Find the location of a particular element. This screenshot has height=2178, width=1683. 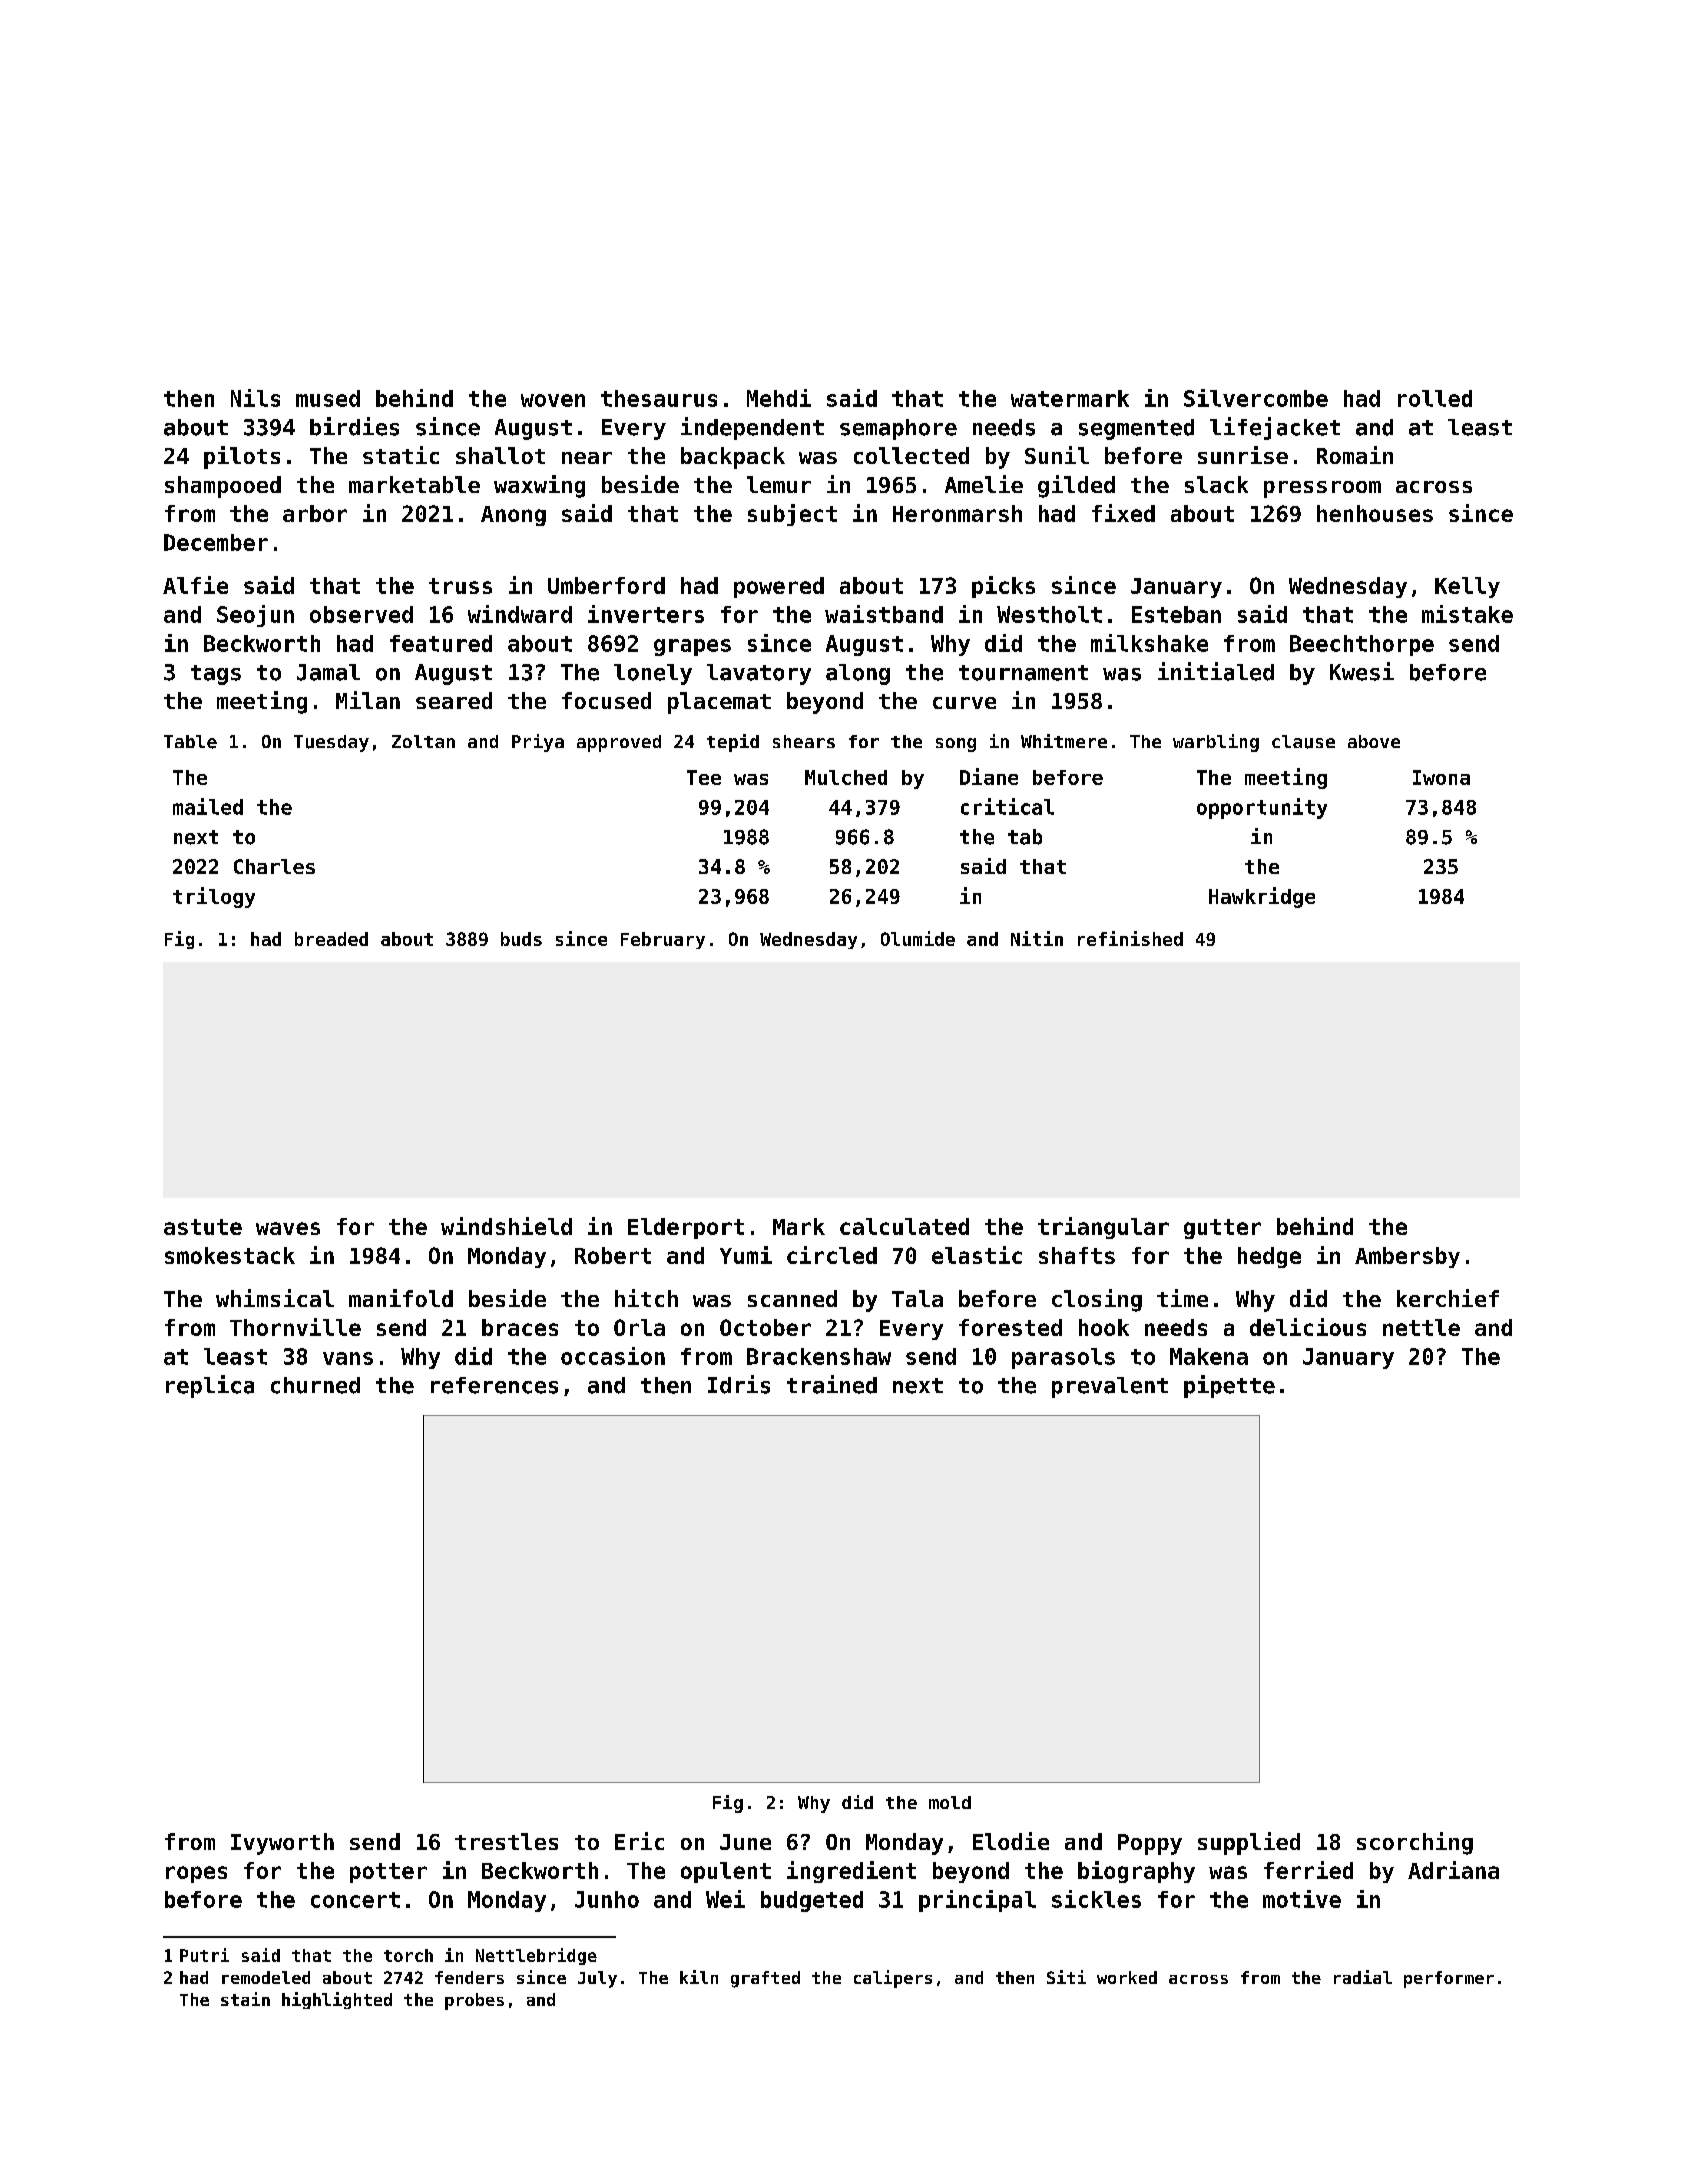

mused is located at coordinates (328, 398).
